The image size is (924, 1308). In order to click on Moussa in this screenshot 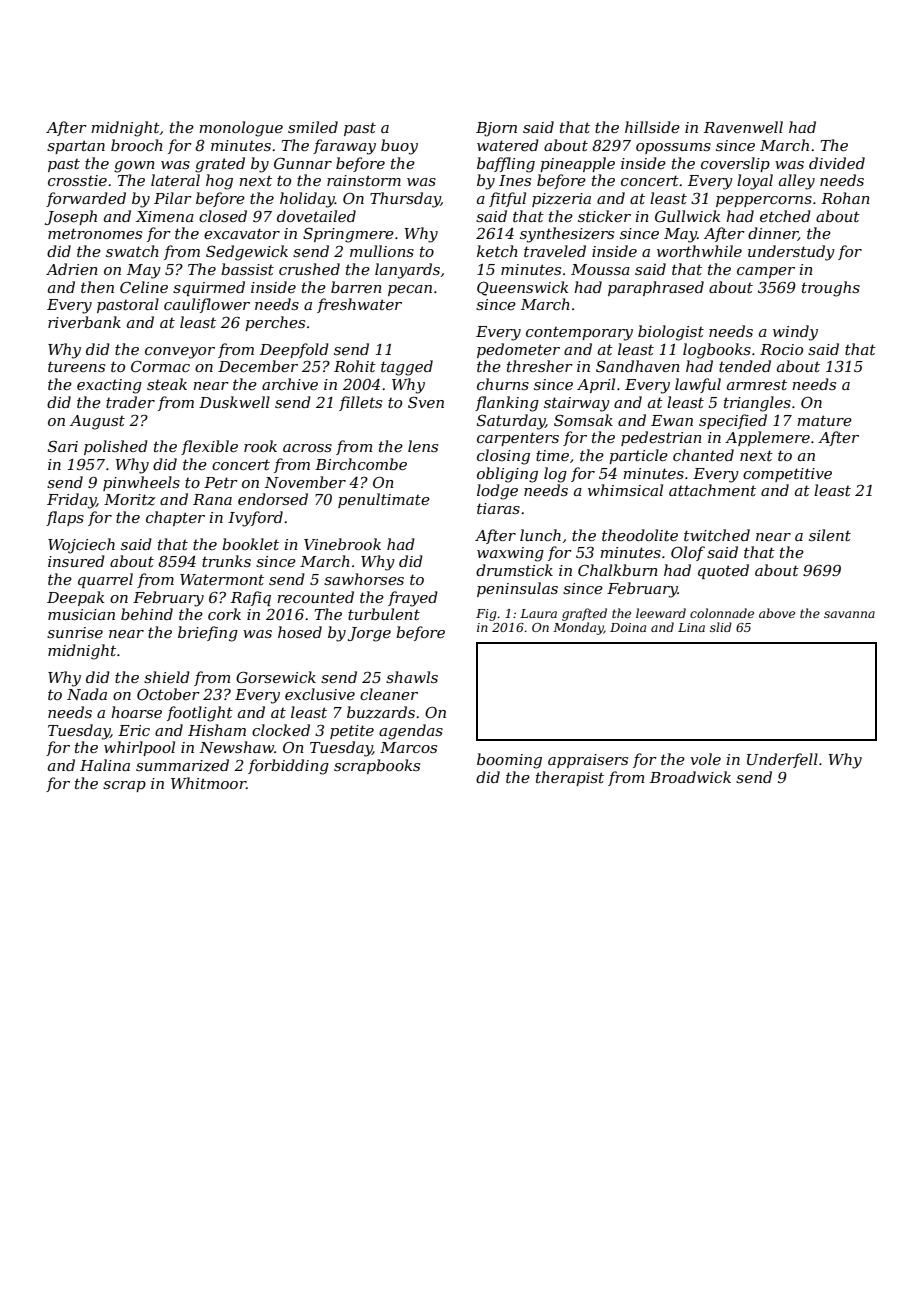, I will do `click(600, 269)`.
